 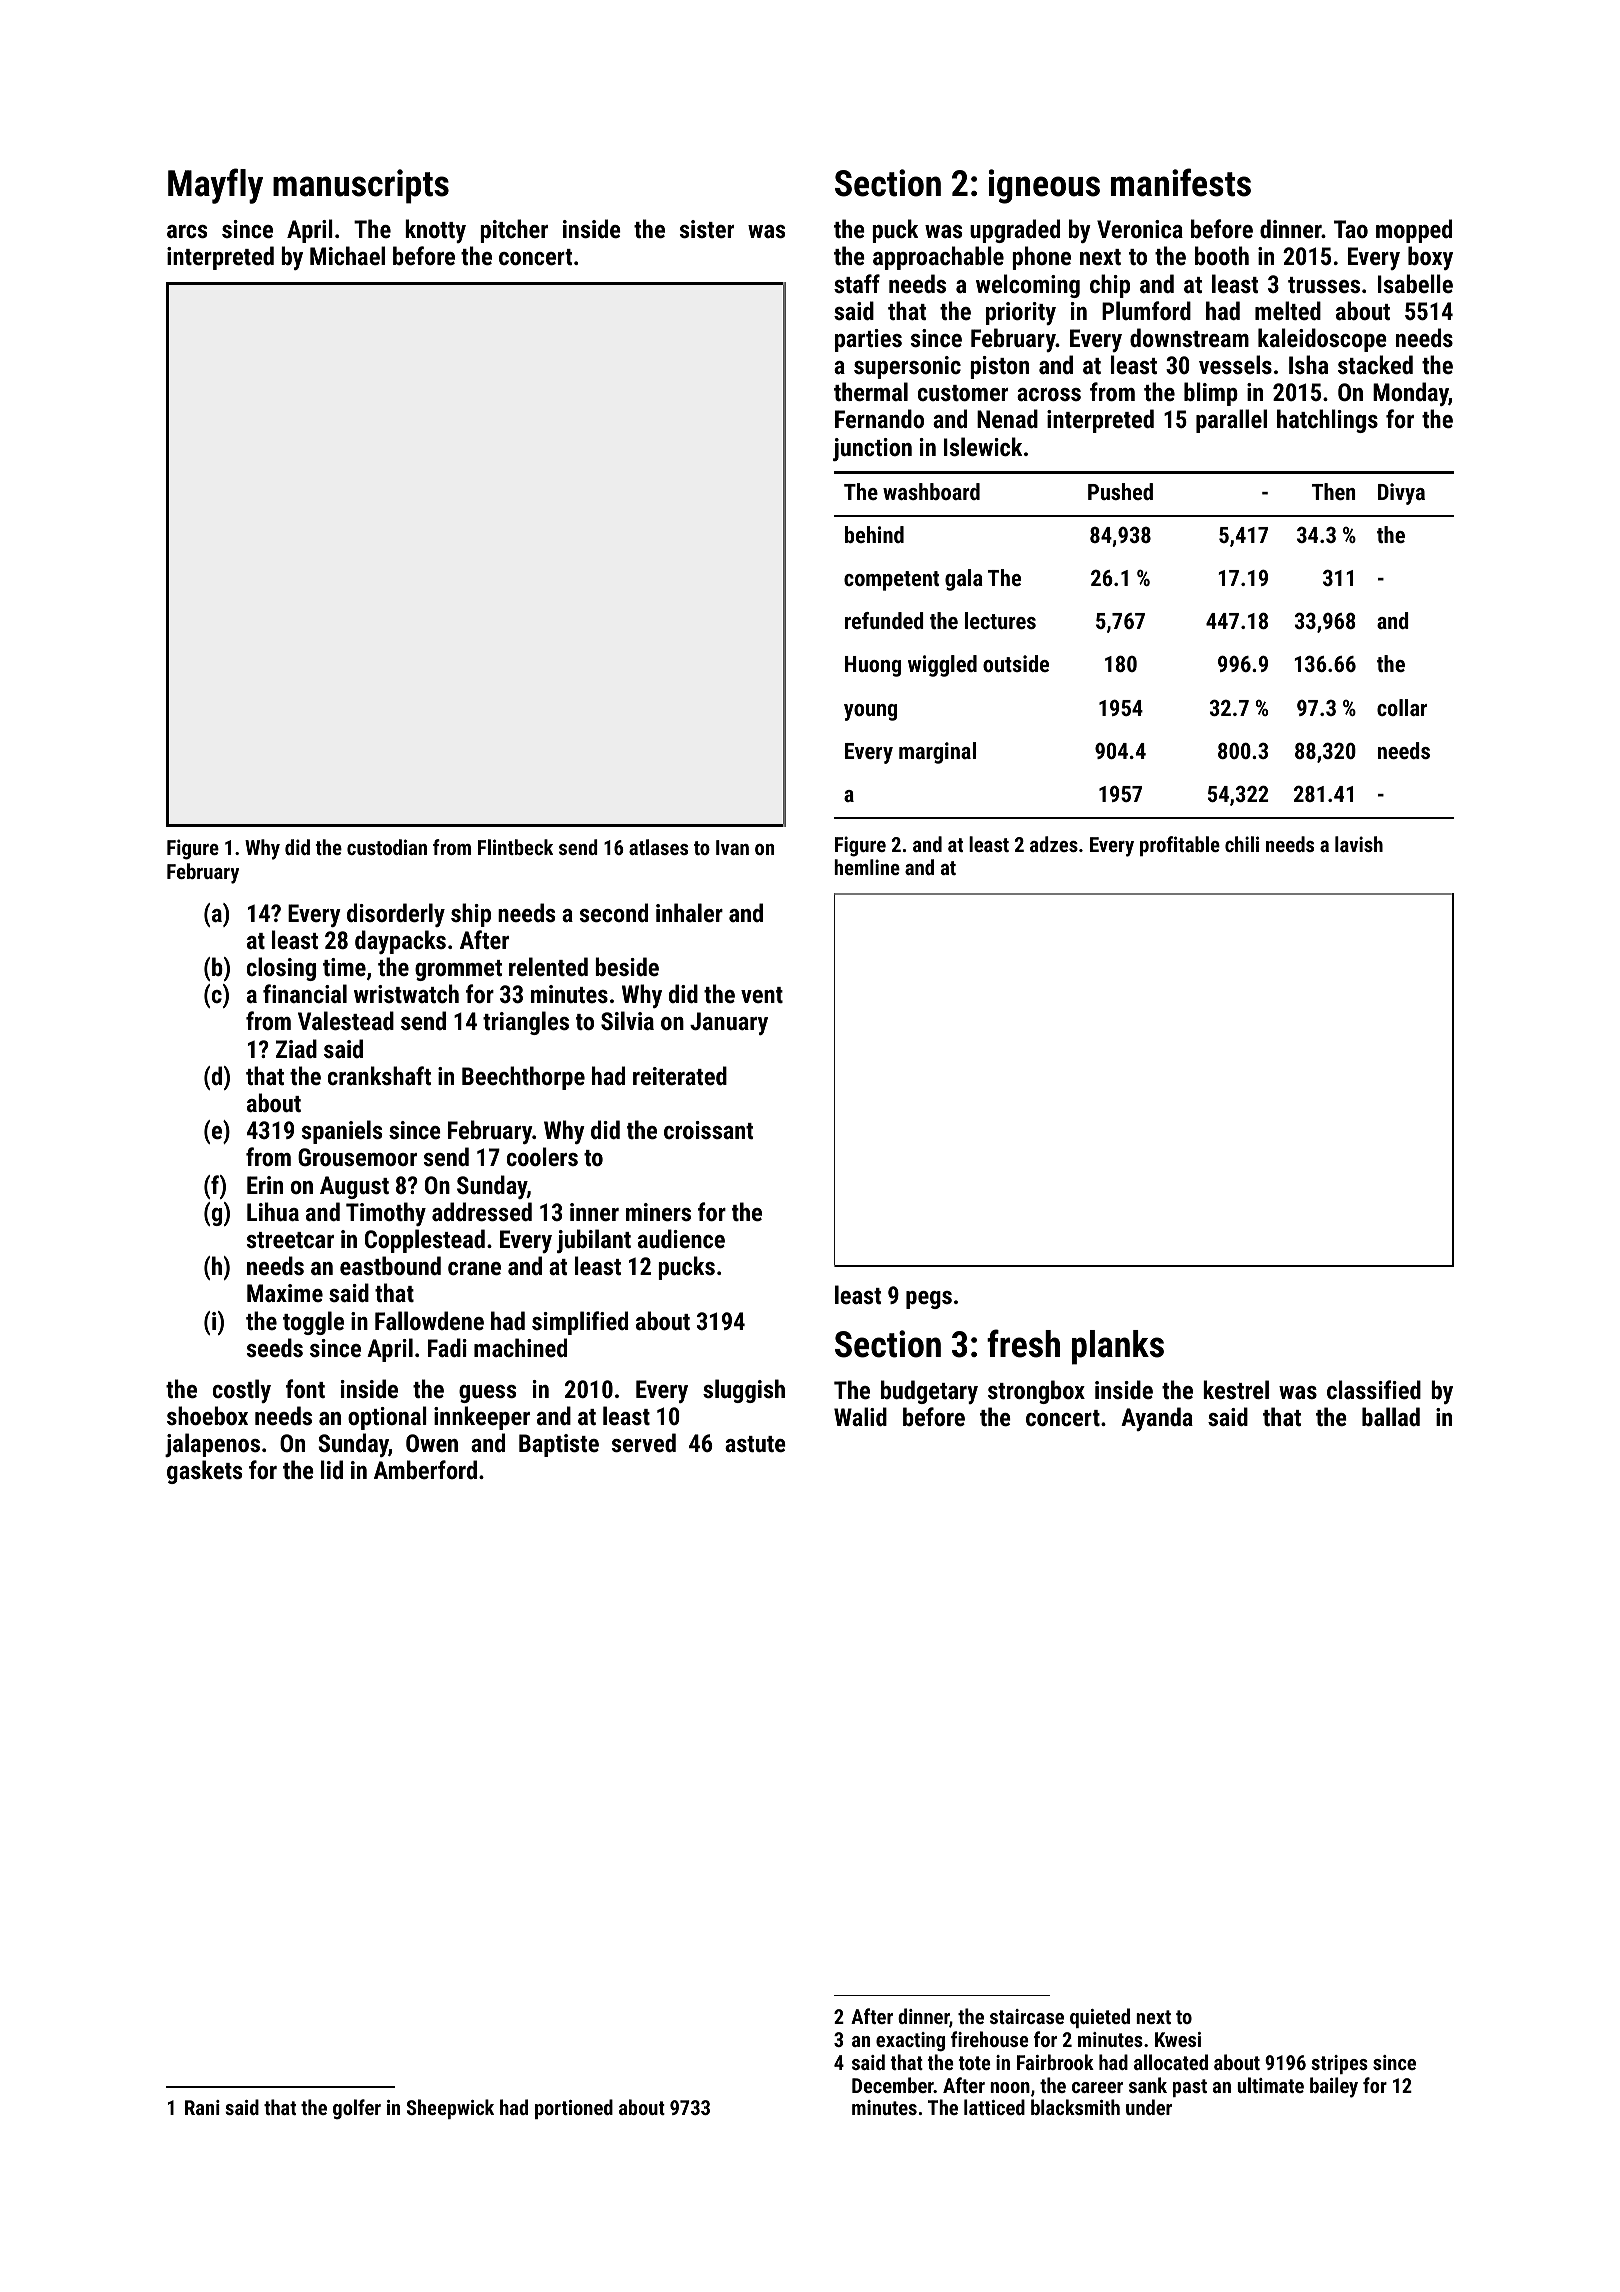 What do you see at coordinates (1351, 229) in the screenshot?
I see `Tao` at bounding box center [1351, 229].
